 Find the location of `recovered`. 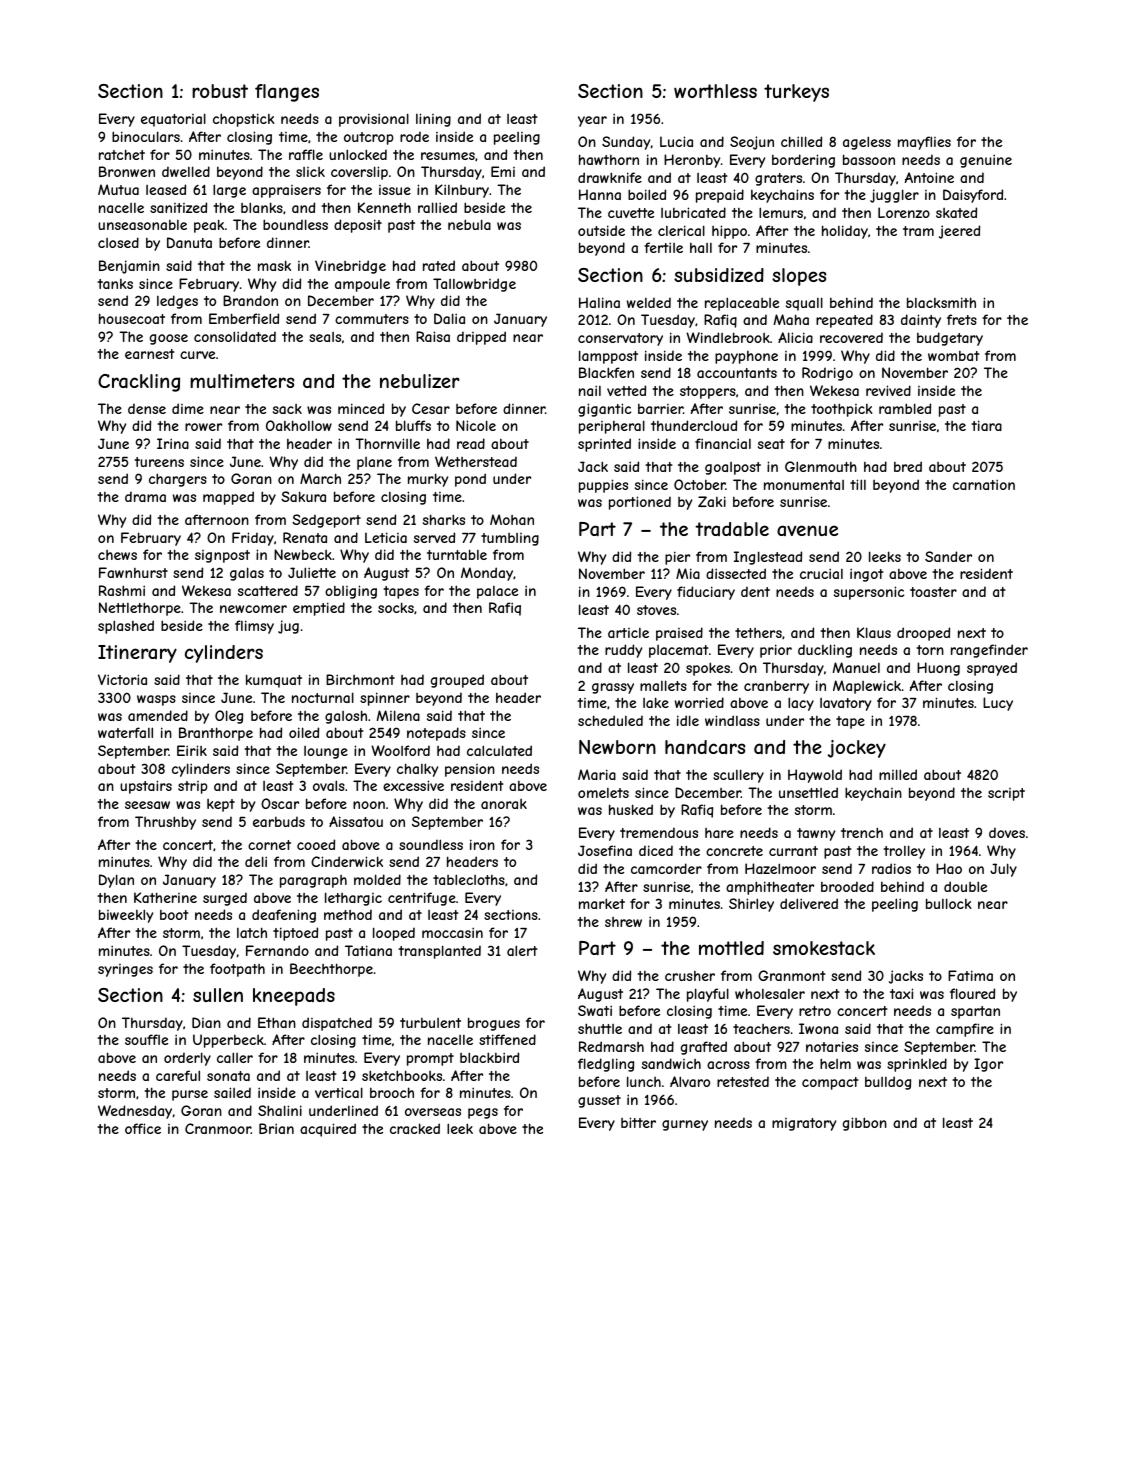

recovered is located at coordinates (851, 337).
